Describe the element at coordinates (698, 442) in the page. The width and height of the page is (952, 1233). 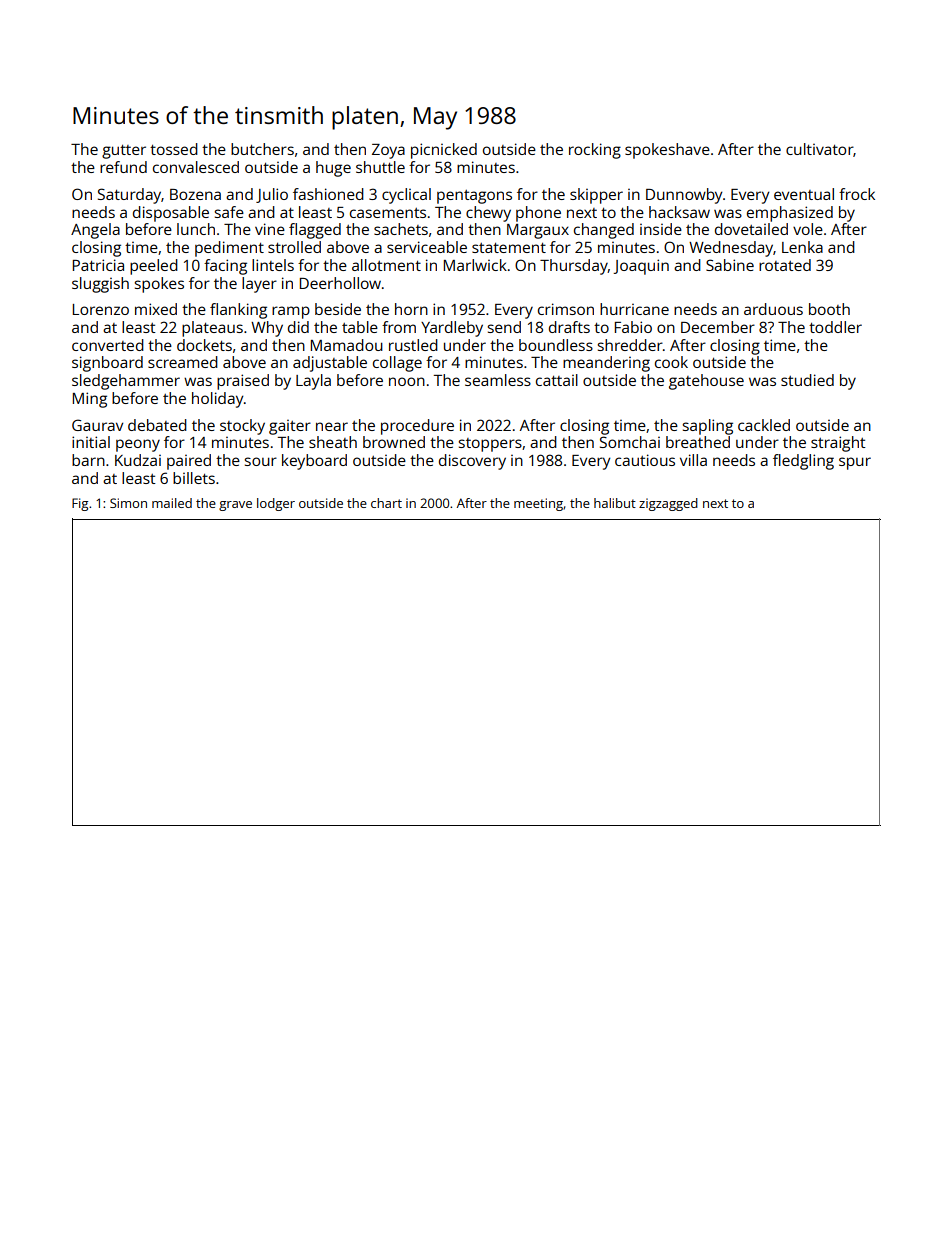
I see `breathed` at that location.
